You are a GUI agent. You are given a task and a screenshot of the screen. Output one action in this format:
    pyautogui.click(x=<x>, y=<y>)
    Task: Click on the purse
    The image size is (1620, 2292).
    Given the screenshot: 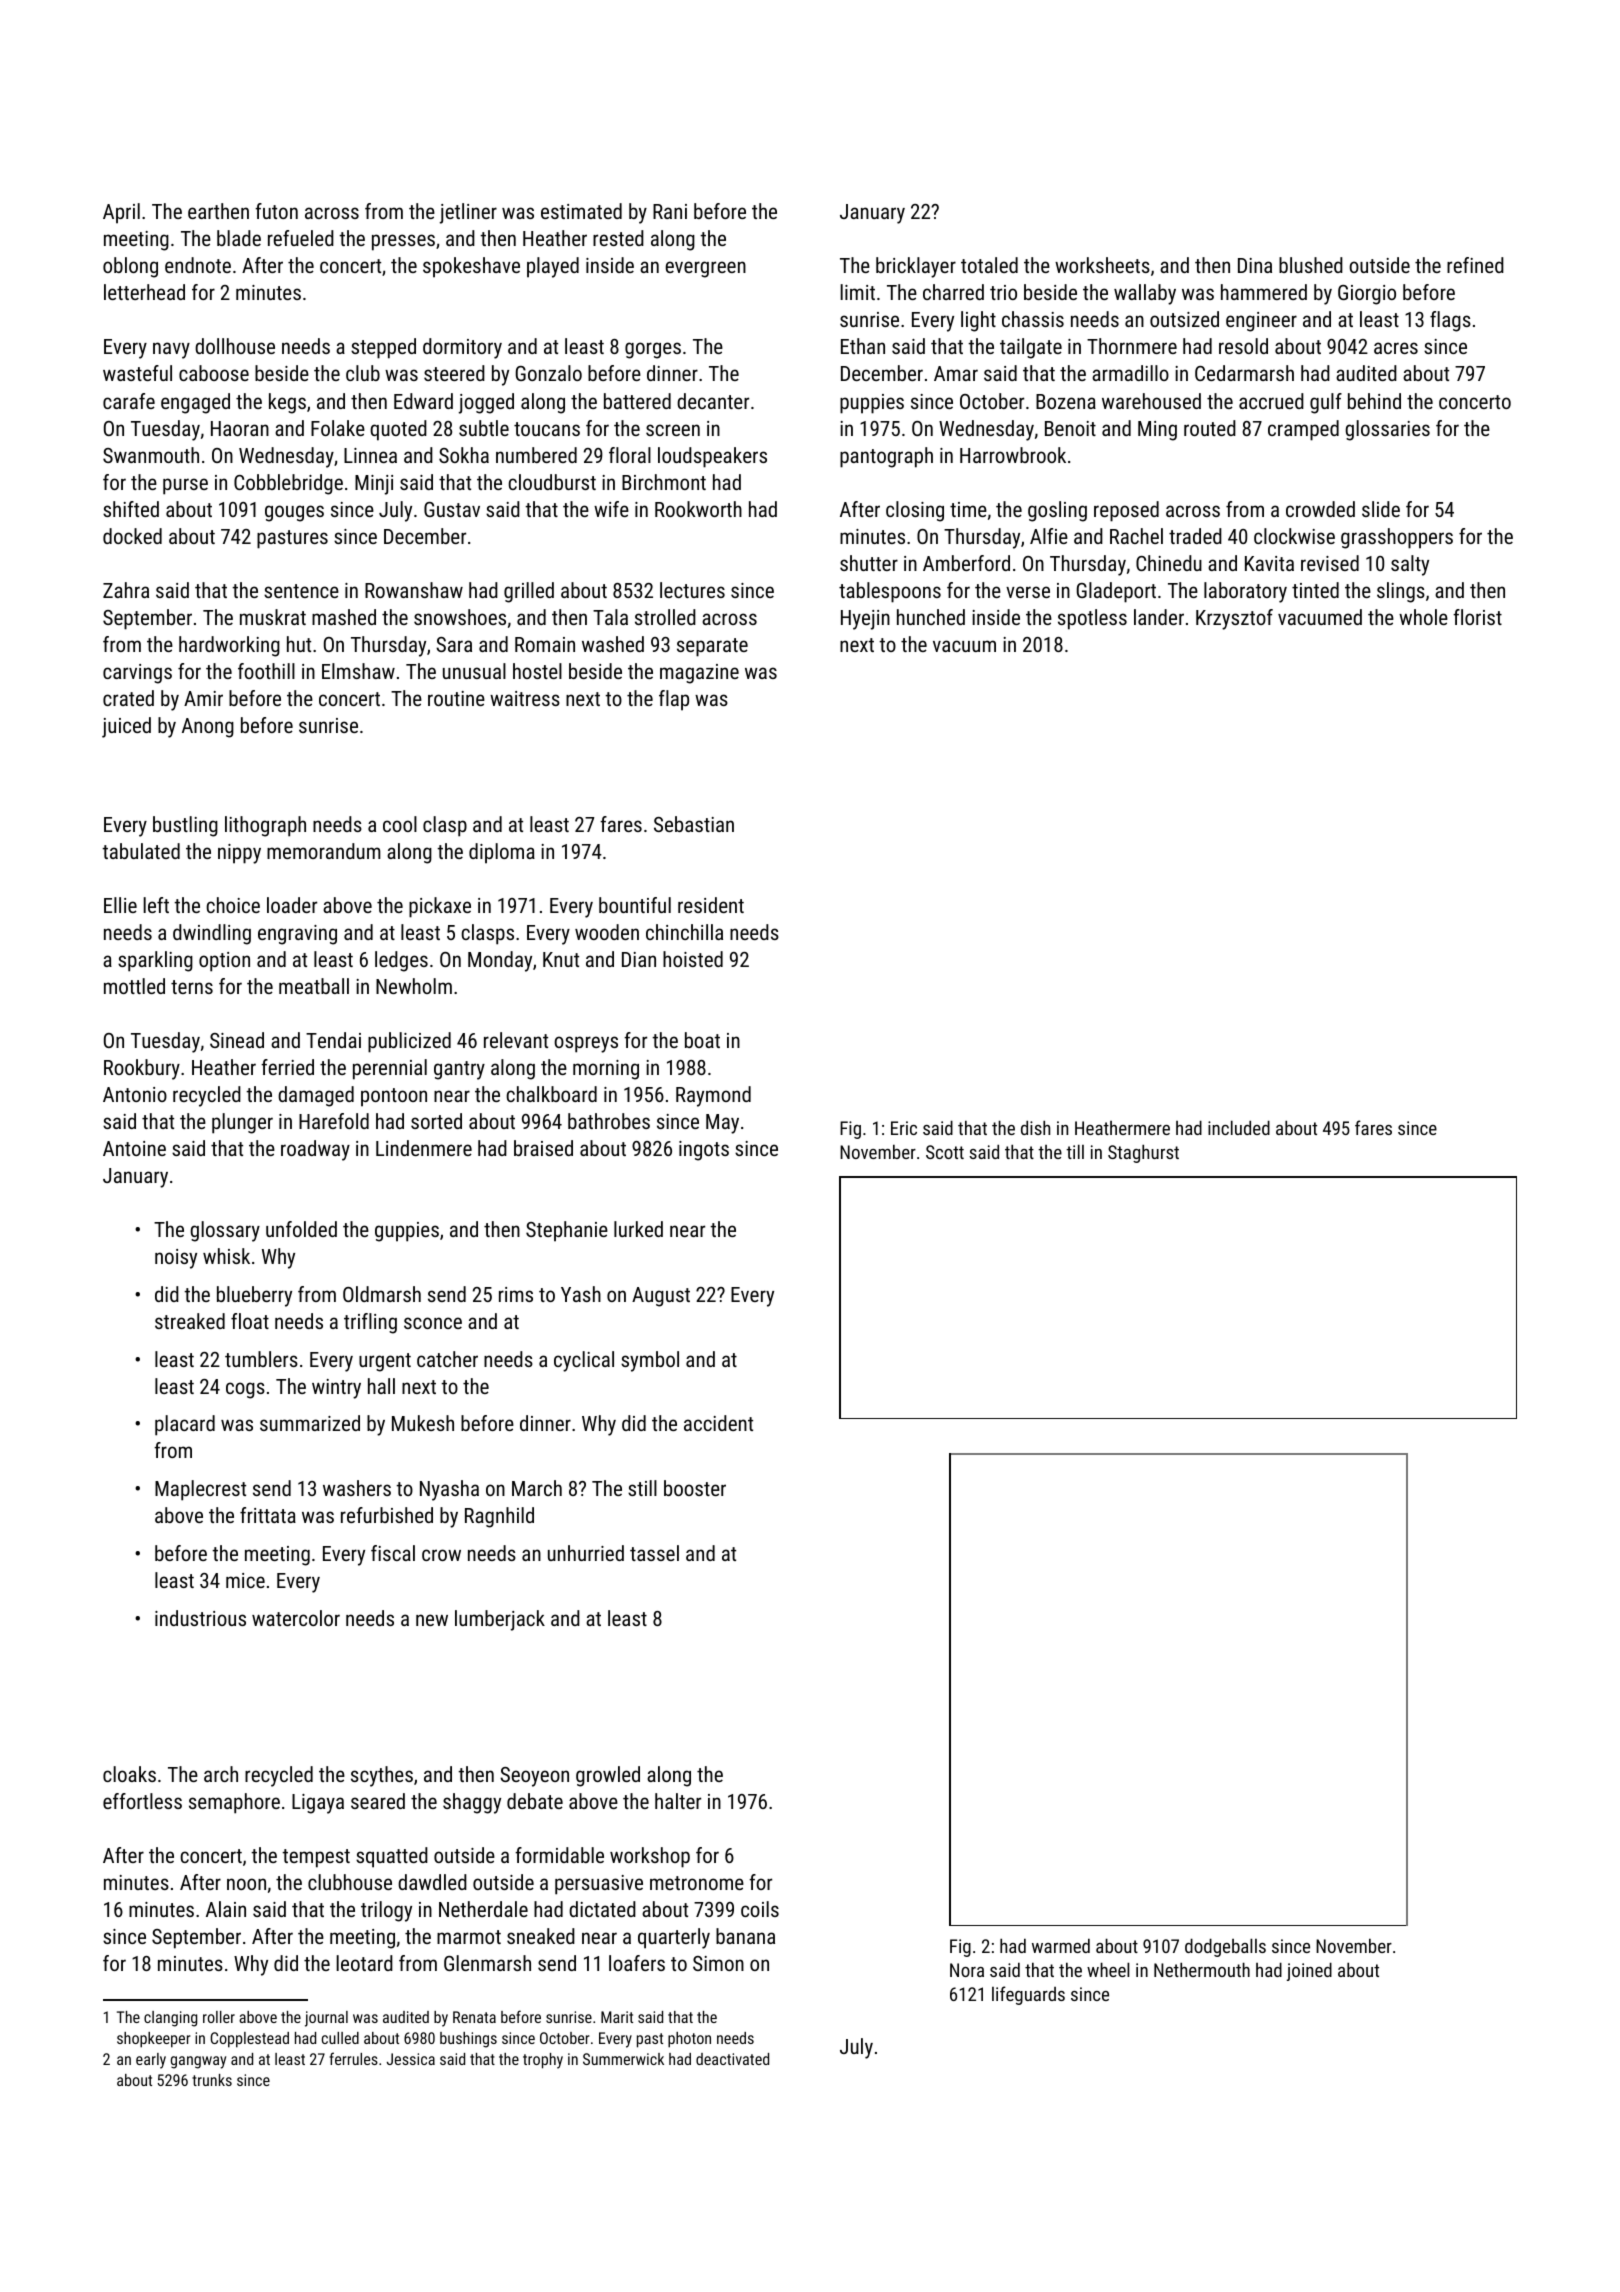 What is the action you would take?
    pyautogui.click(x=185, y=486)
